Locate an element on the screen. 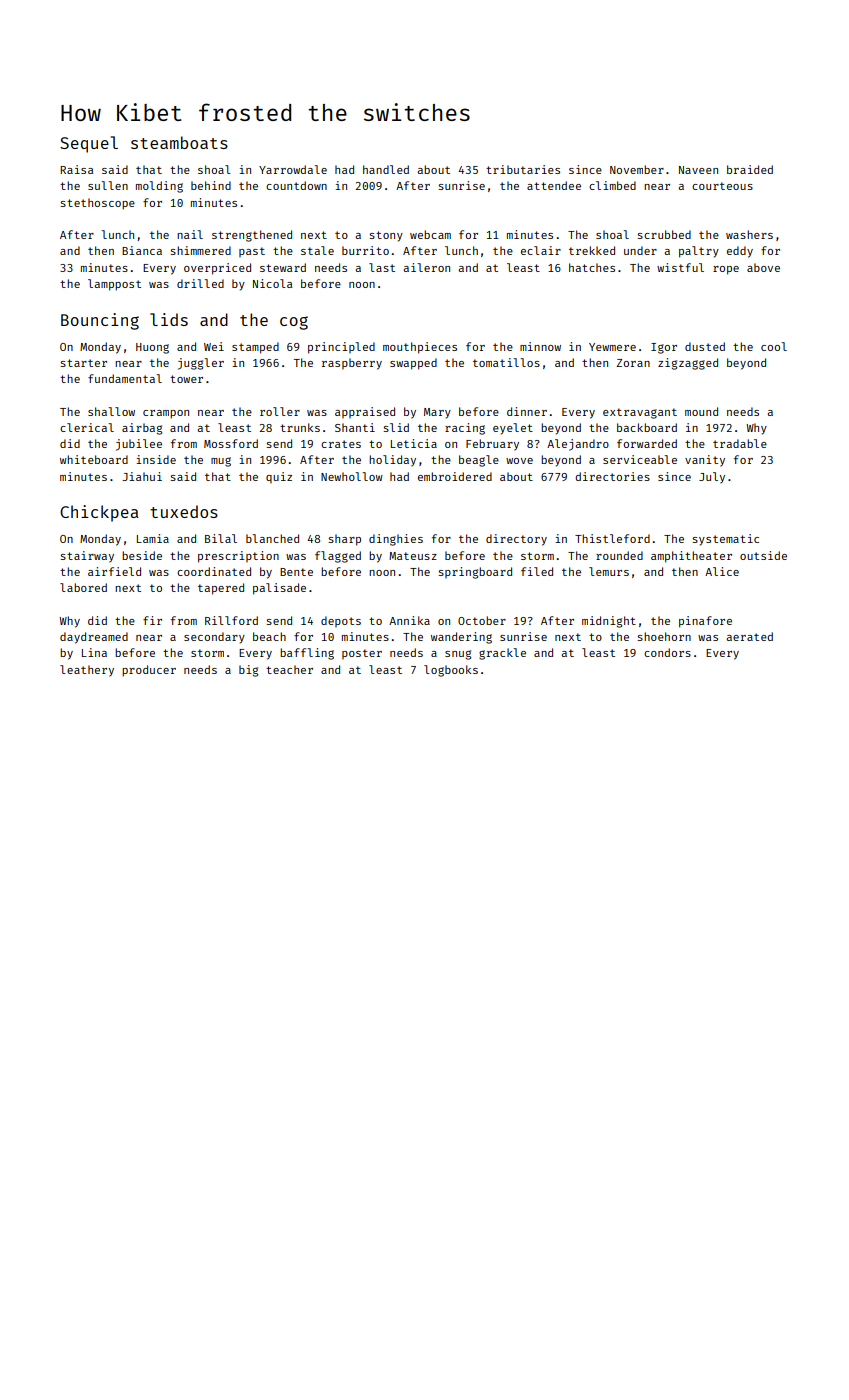 The height and width of the screenshot is (1400, 849). big is located at coordinates (248, 671).
